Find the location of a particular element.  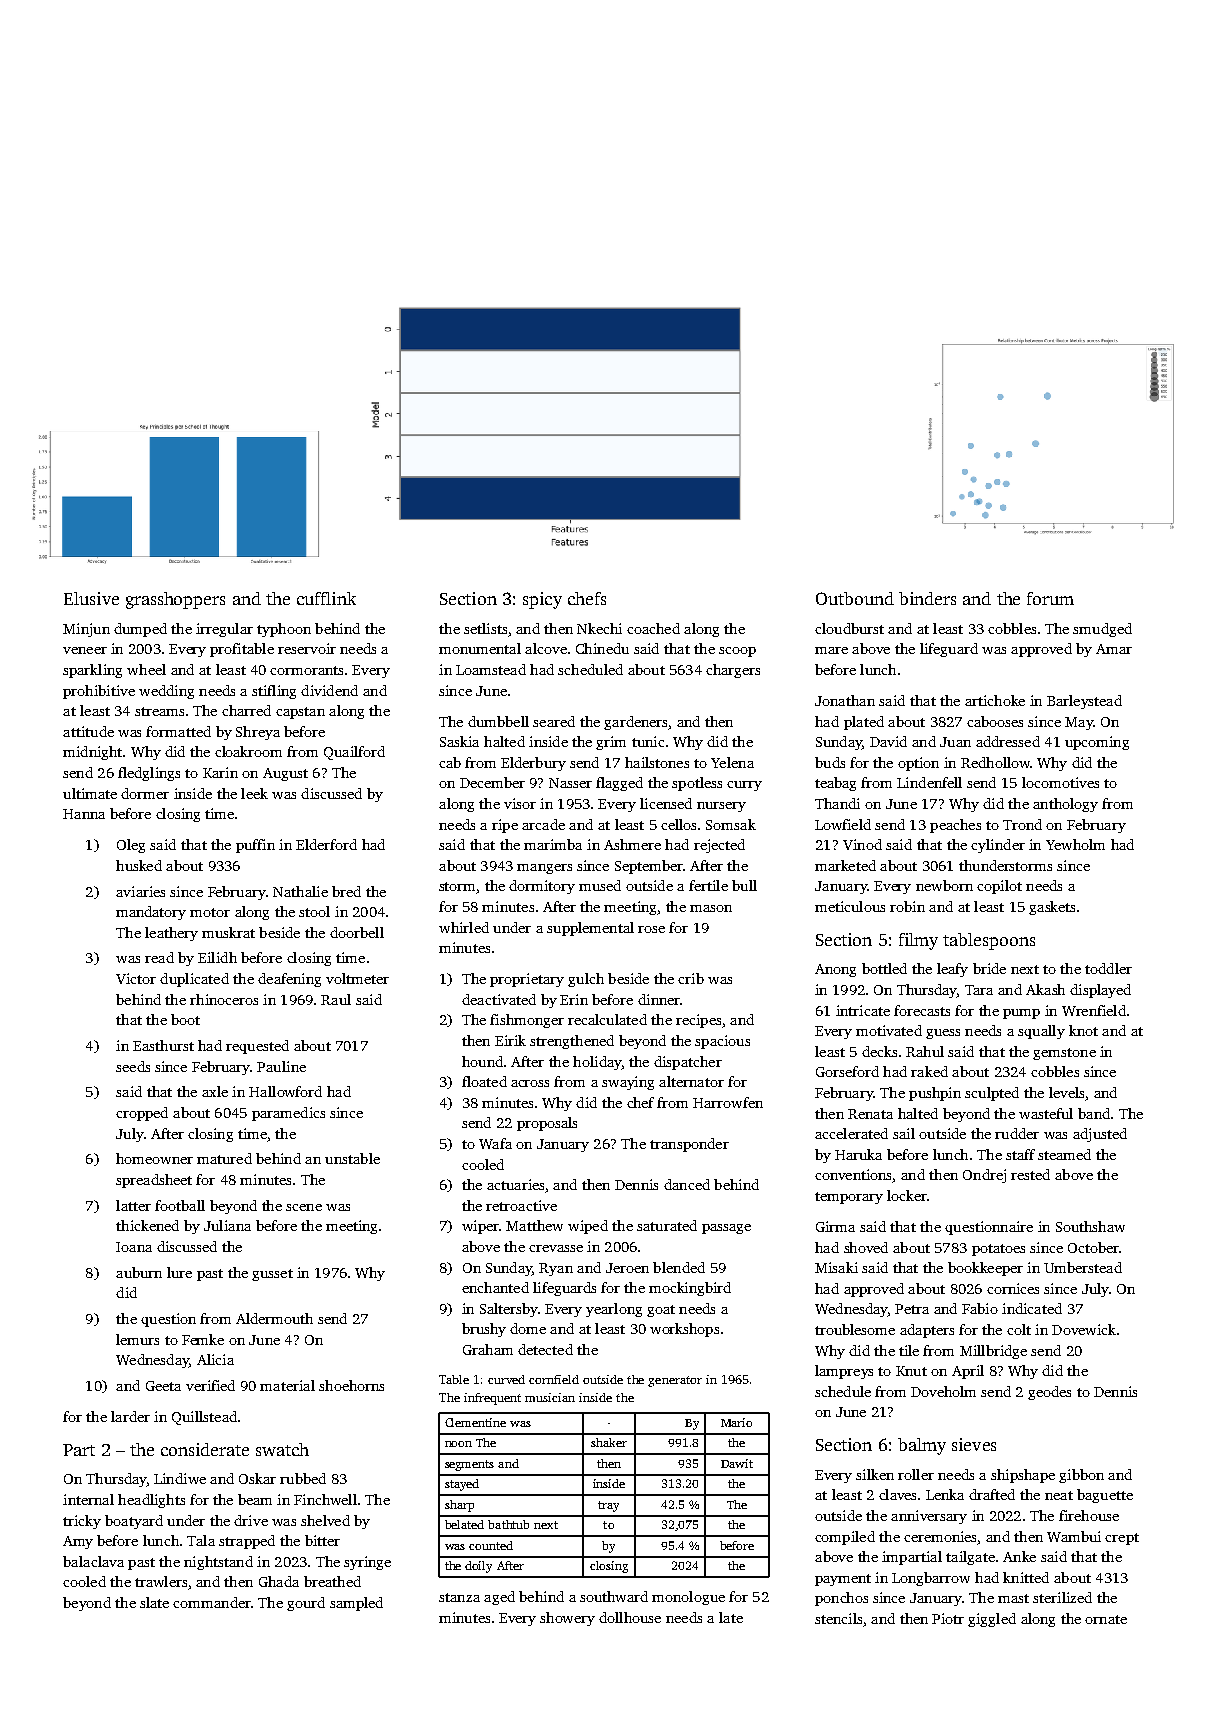

cufflink is located at coordinates (326, 598).
